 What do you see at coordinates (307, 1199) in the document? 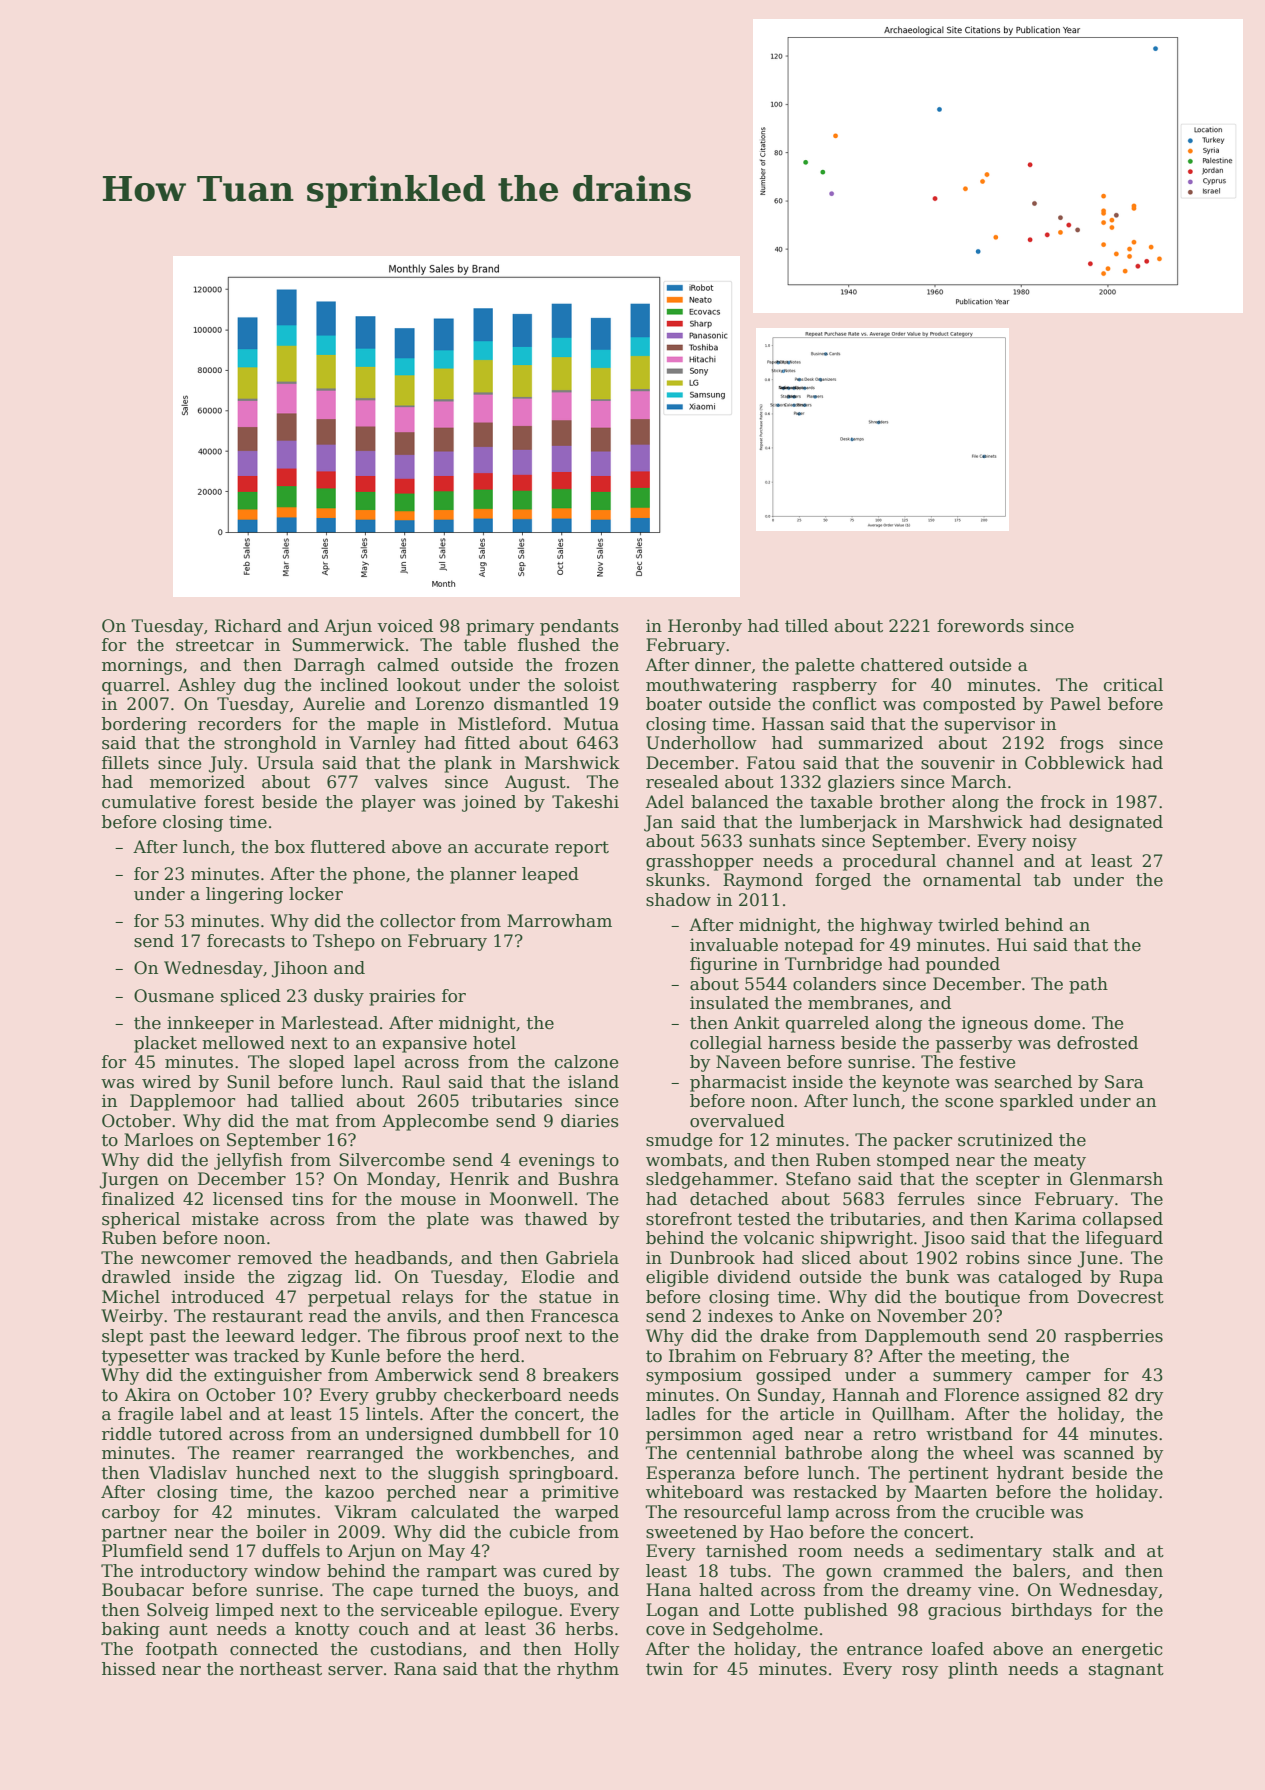
I see `tins` at bounding box center [307, 1199].
